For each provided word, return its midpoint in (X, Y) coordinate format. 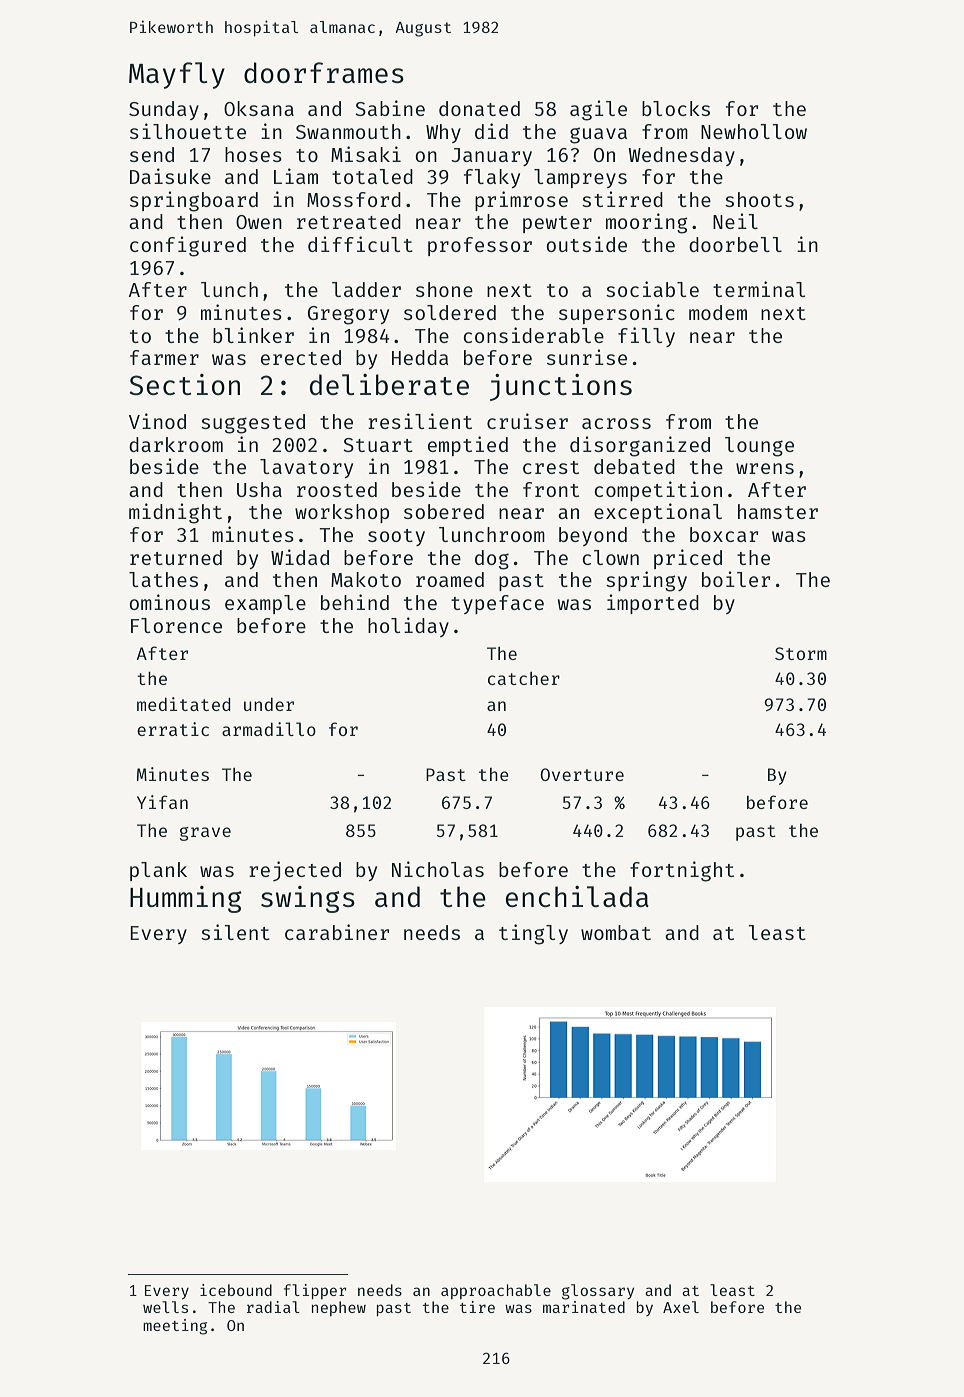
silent (235, 932)
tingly (533, 934)
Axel (681, 1307)
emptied (468, 446)
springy (646, 581)
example (265, 604)
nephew (339, 1308)
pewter (557, 224)
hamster (778, 511)
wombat (616, 932)
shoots (759, 199)
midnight (175, 513)
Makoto (366, 579)
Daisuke (170, 176)
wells (165, 1307)
